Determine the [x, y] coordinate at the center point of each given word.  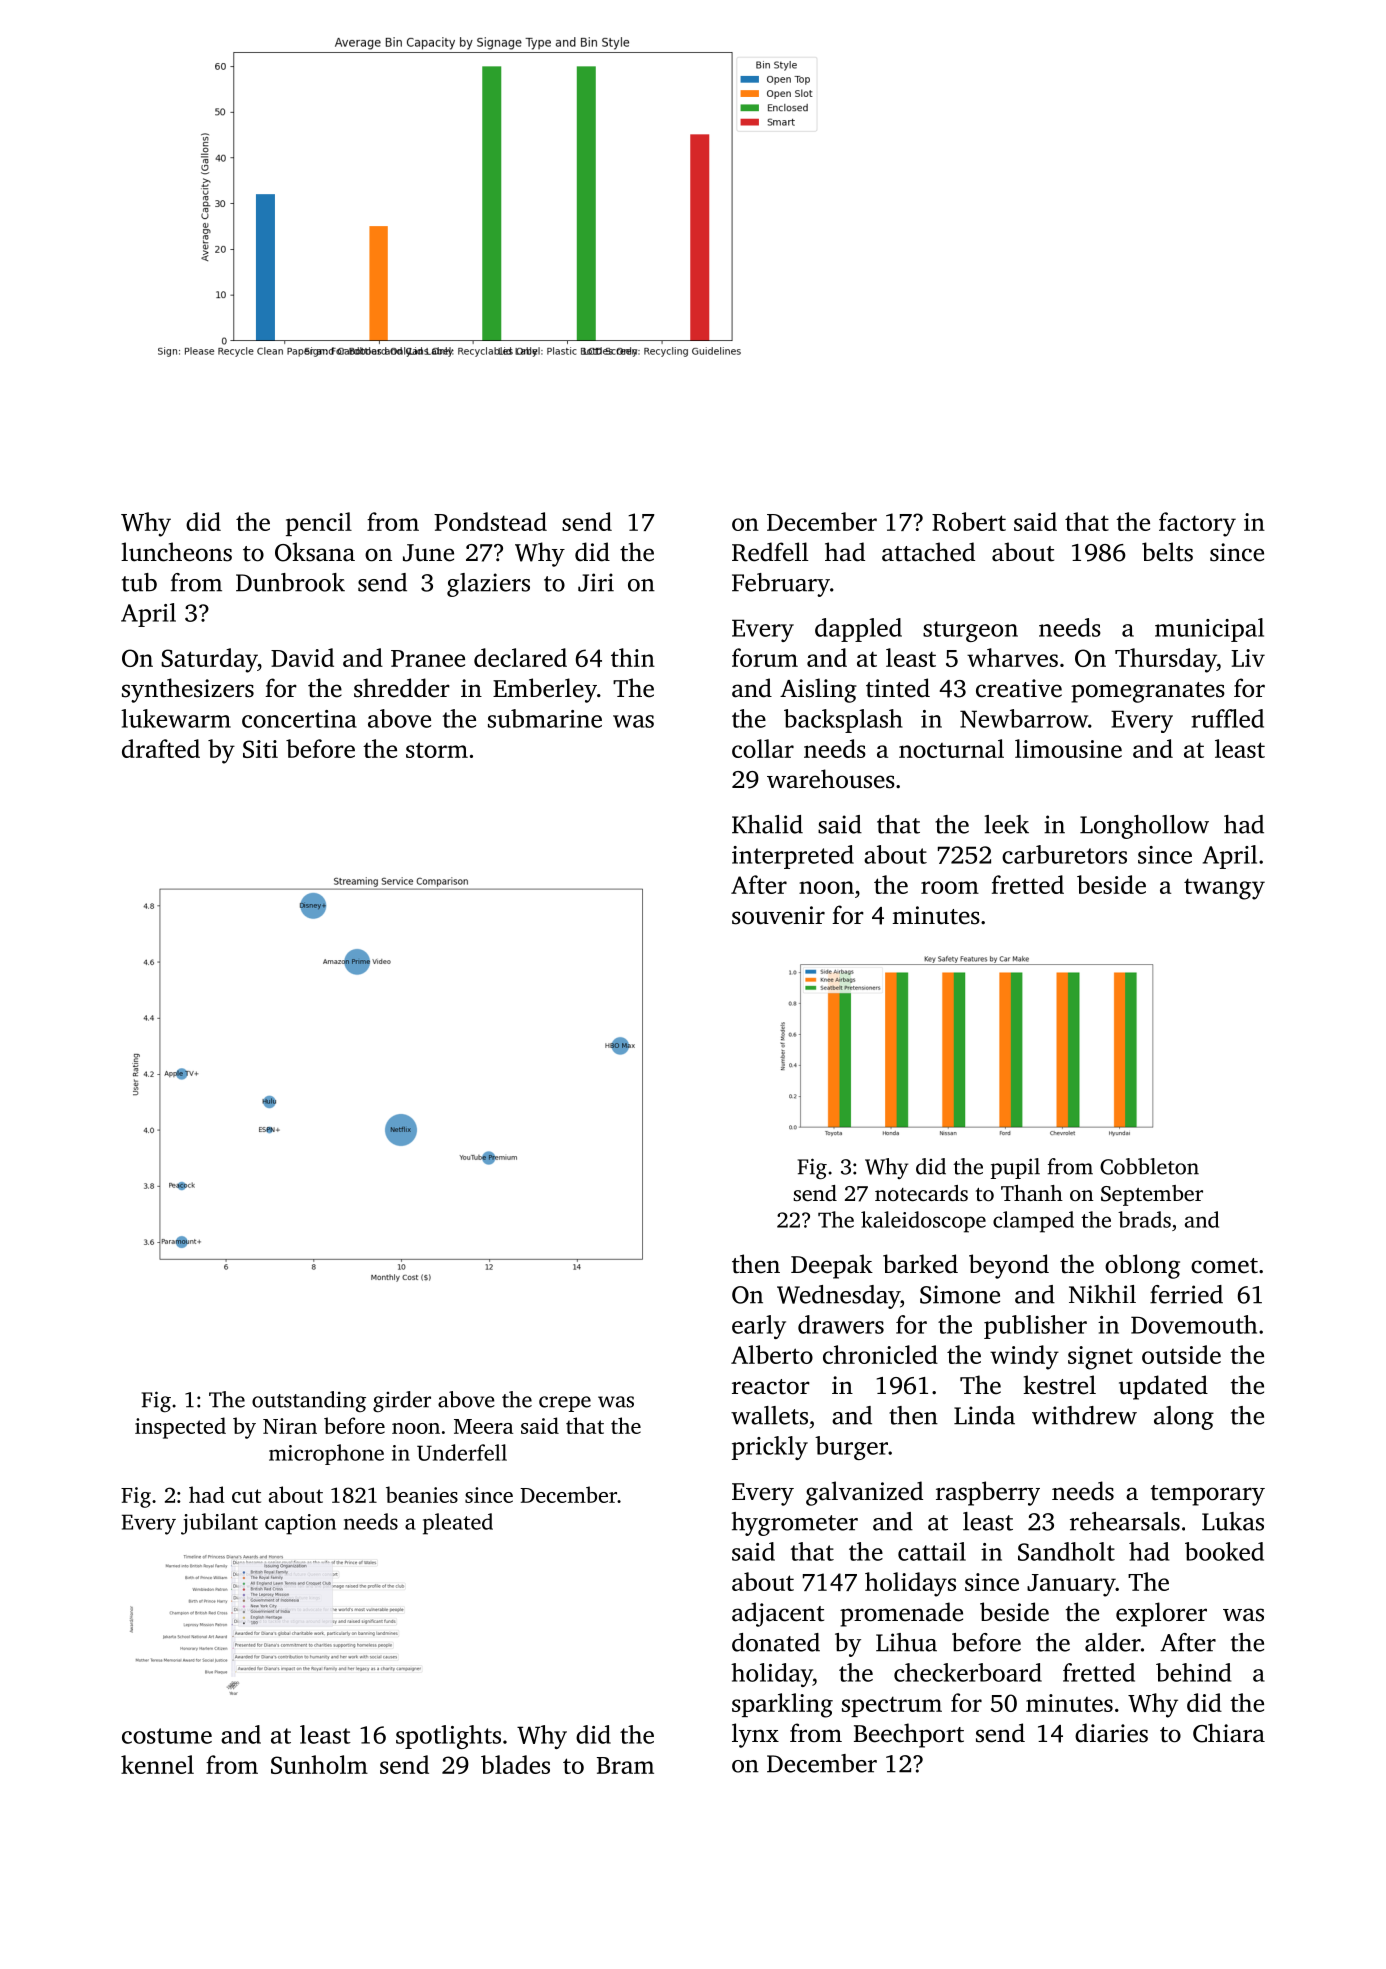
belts [1167, 552]
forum [765, 657]
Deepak [832, 1266]
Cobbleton [1149, 1166]
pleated [458, 1524]
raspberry [988, 1493]
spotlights [448, 1737]
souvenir [778, 915]
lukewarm [176, 718]
